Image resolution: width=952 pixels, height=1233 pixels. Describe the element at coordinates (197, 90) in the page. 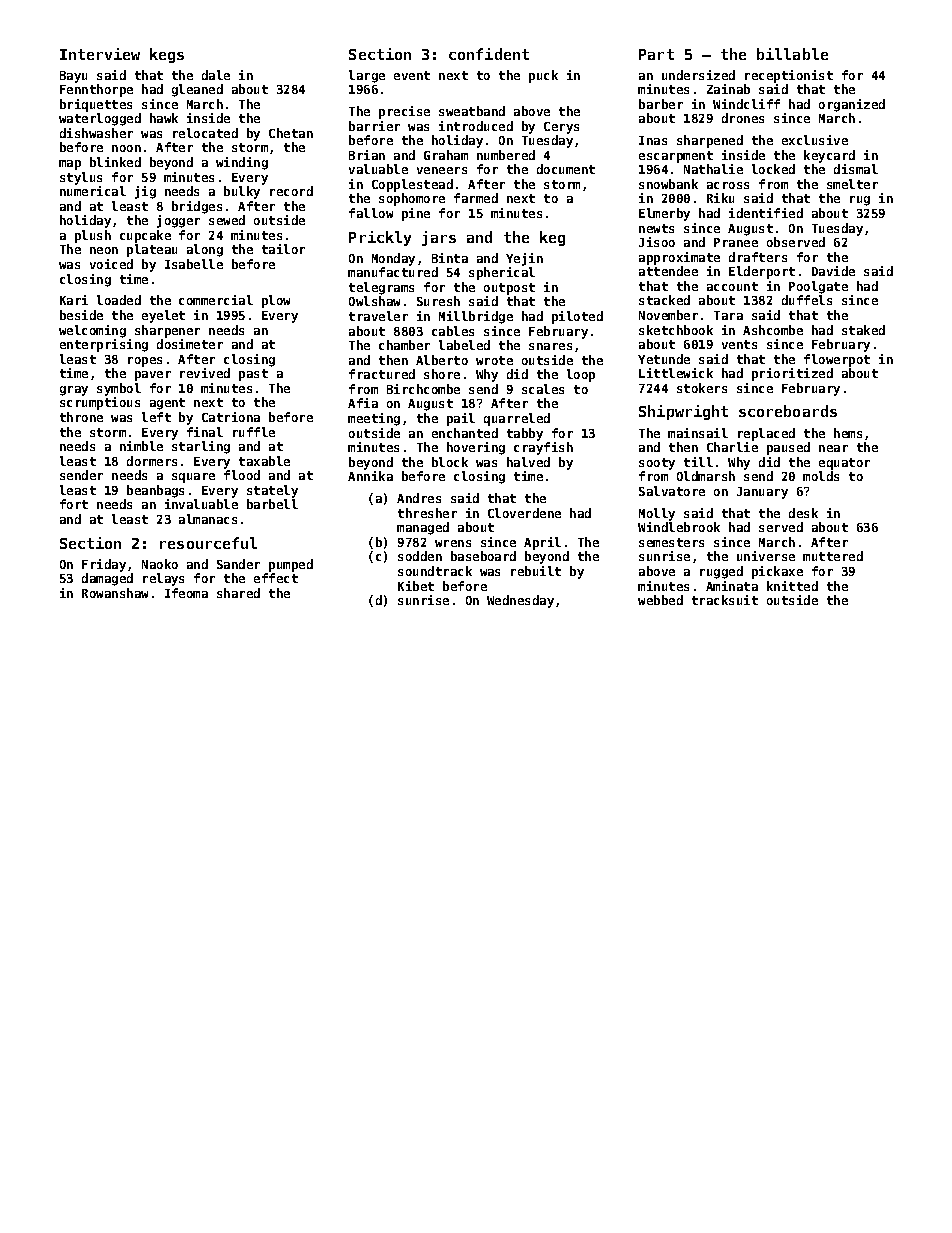

I see `gleaned` at that location.
